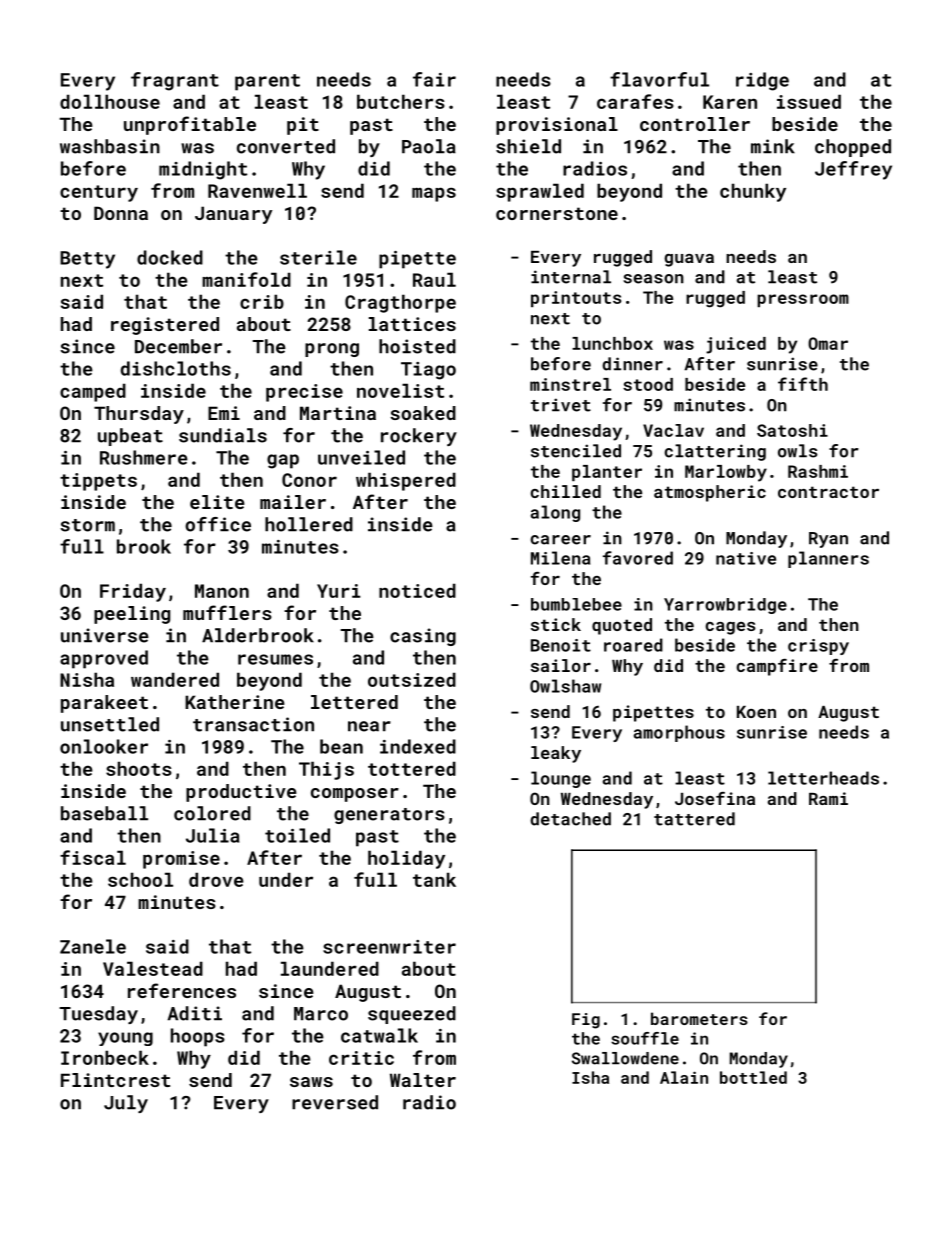 This screenshot has height=1233, width=952. Describe the element at coordinates (570, 384) in the screenshot. I see `minstrel` at that location.
